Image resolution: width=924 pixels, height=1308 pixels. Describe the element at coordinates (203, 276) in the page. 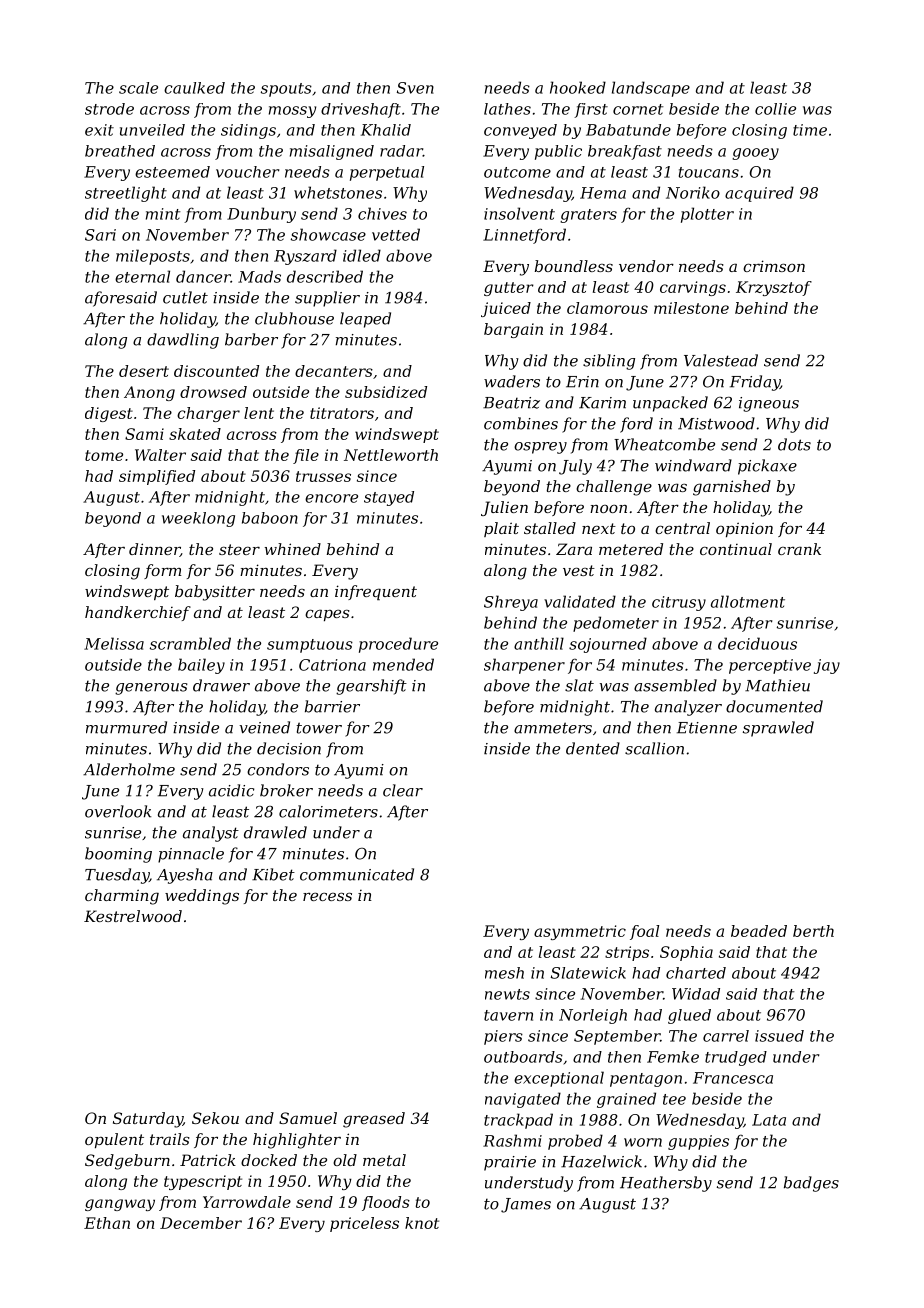

I see `dancer` at that location.
